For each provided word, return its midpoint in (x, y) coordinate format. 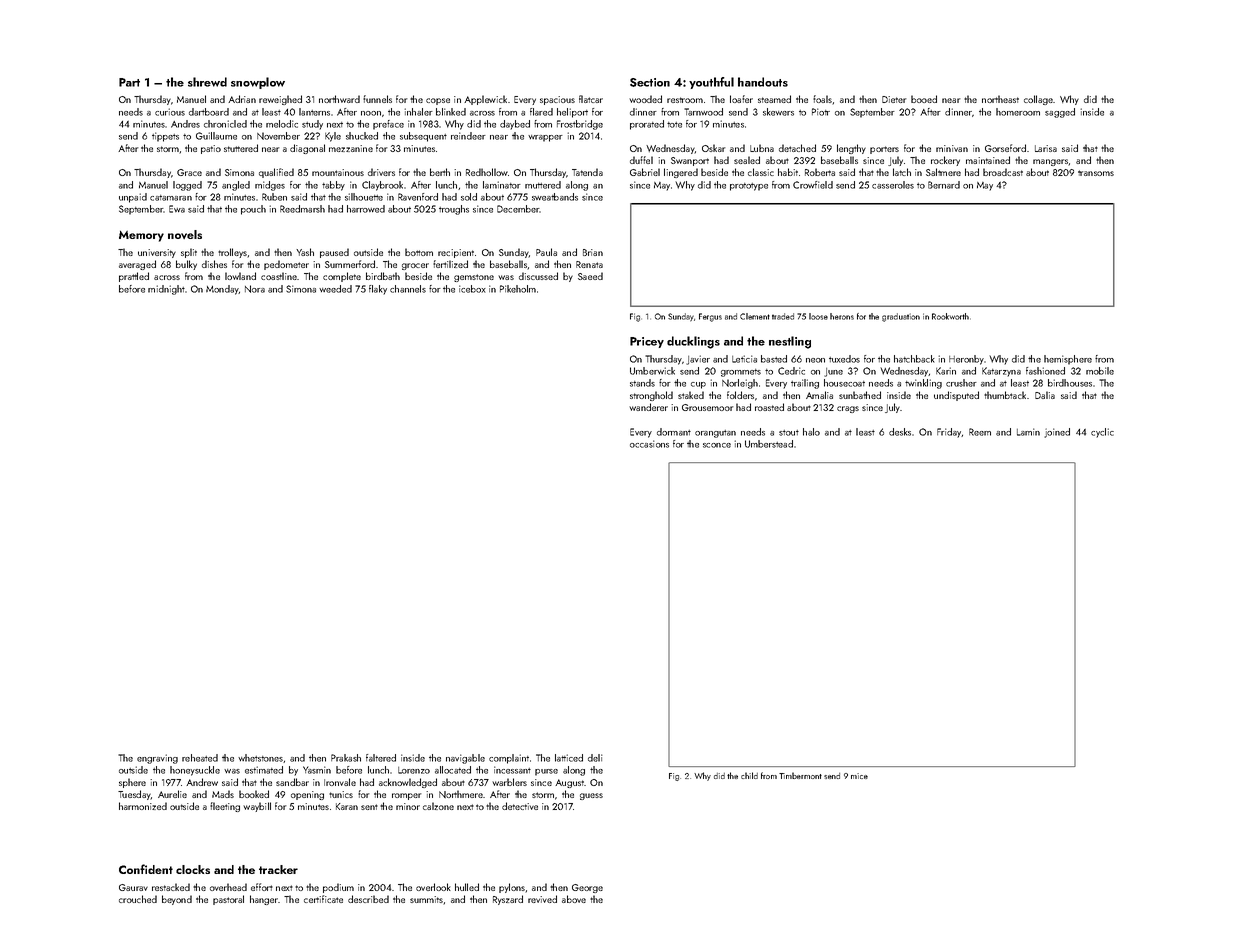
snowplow (258, 83)
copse (438, 101)
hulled (467, 887)
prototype (749, 187)
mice (859, 776)
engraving (157, 759)
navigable (465, 759)
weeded (335, 289)
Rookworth (950, 316)
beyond (177, 900)
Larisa (1046, 148)
